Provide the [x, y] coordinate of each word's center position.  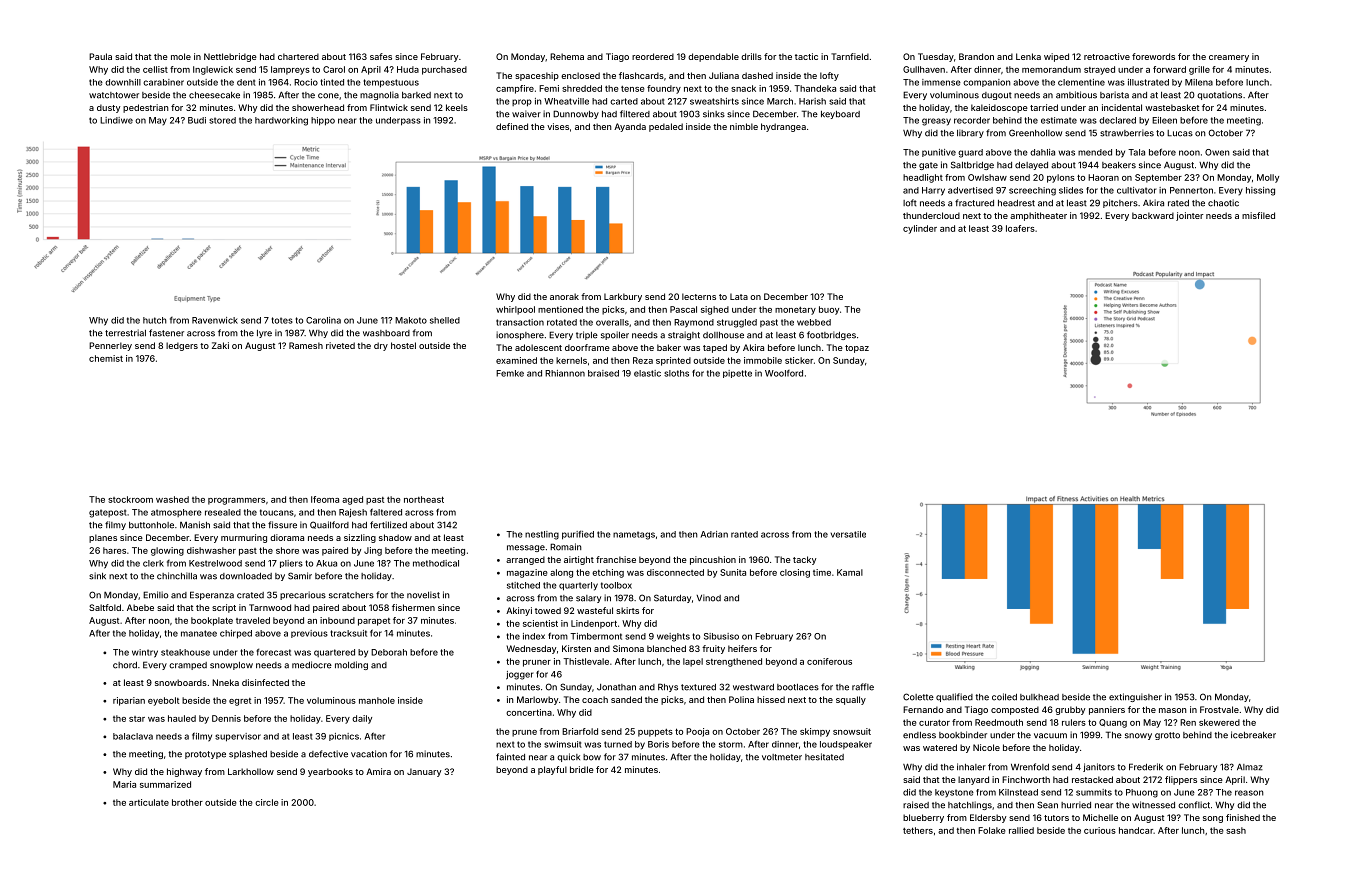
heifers [742, 648]
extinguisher [1135, 697]
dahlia [1042, 152]
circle [267, 802]
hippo [323, 121]
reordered [653, 56]
